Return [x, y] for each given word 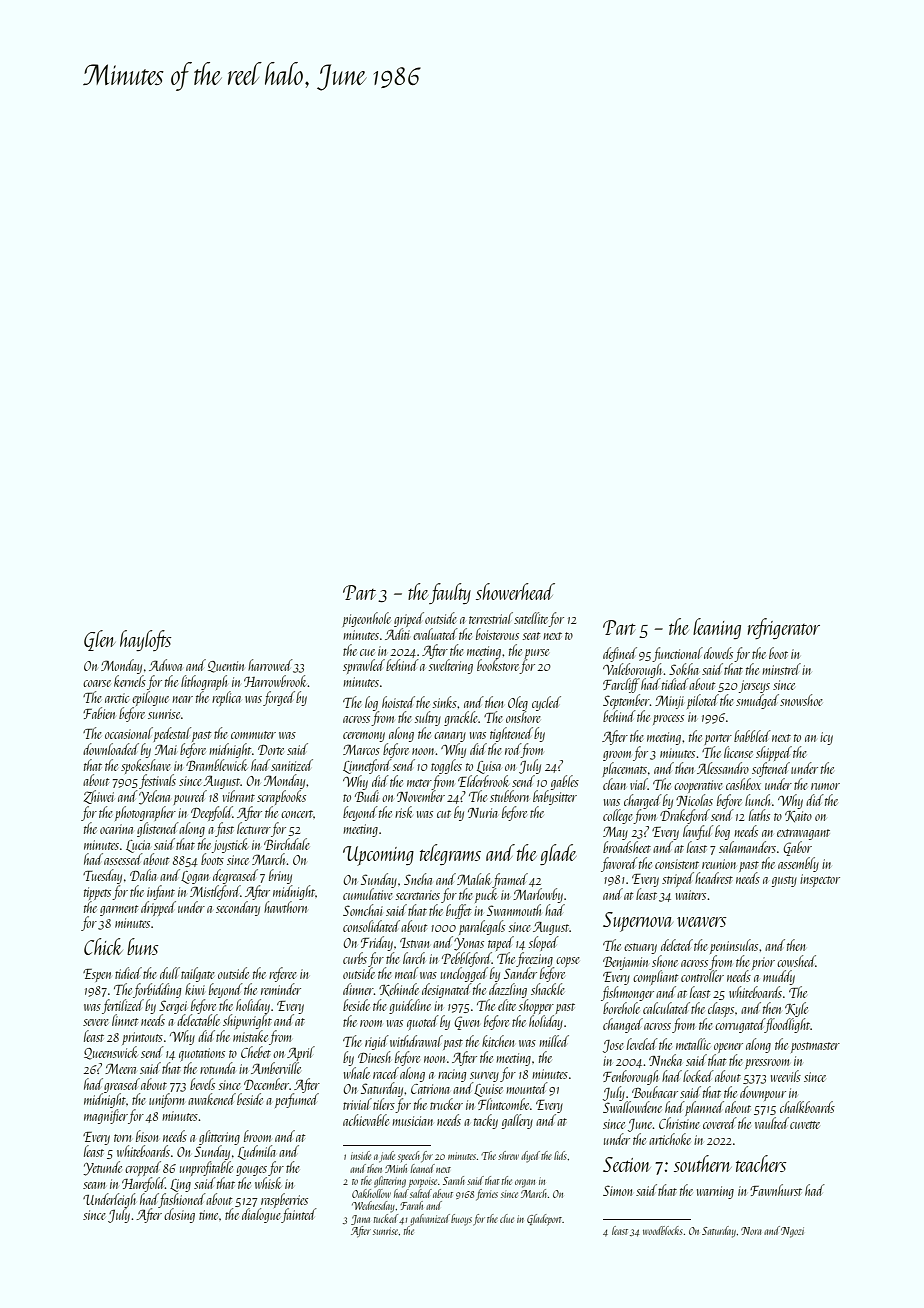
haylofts [145, 640]
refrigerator [784, 628]
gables [565, 782]
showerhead [515, 591]
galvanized [430, 1219]
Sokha [684, 669]
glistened [158, 829]
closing [179, 1215]
